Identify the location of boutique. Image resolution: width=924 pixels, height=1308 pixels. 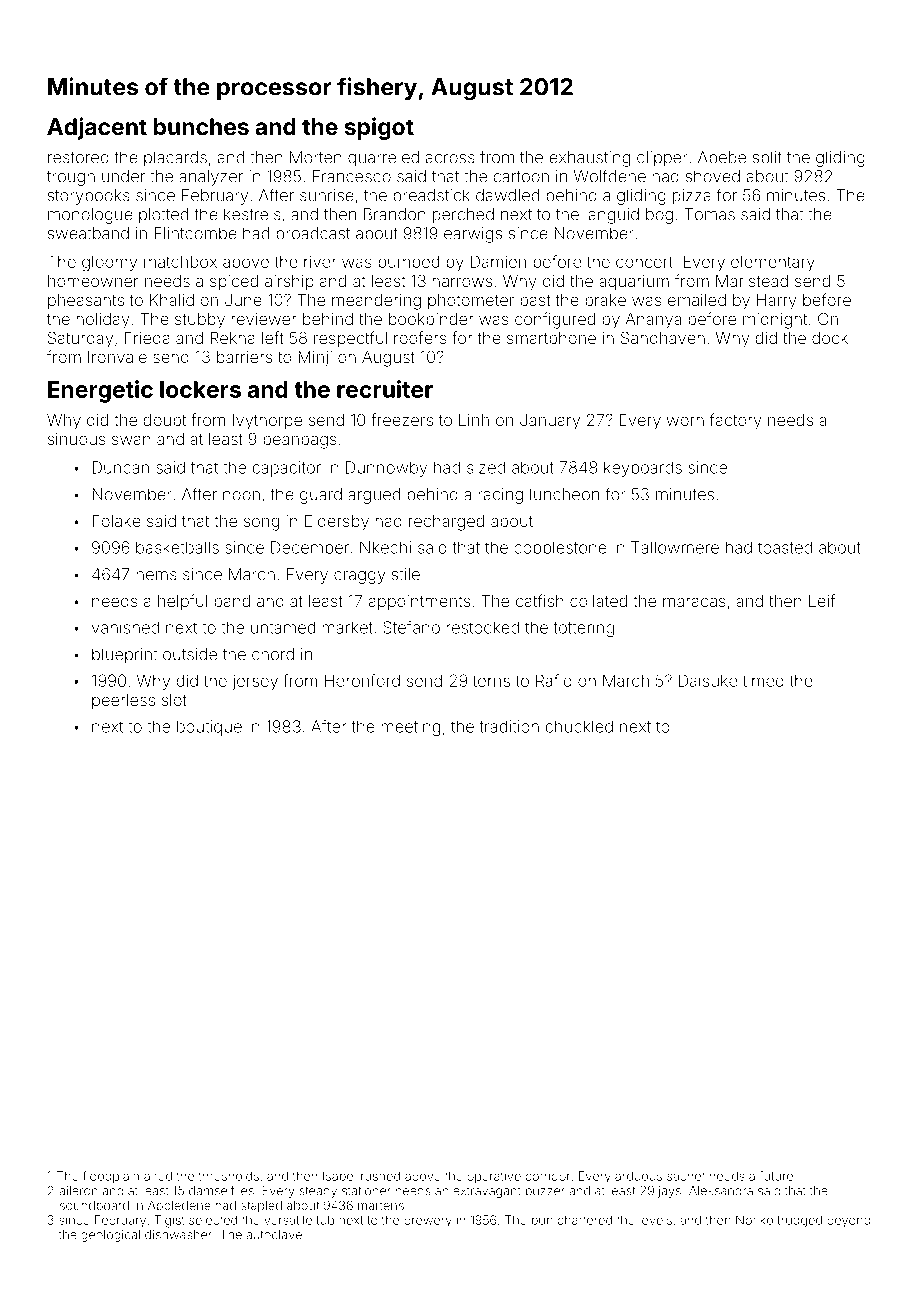
(209, 728).
